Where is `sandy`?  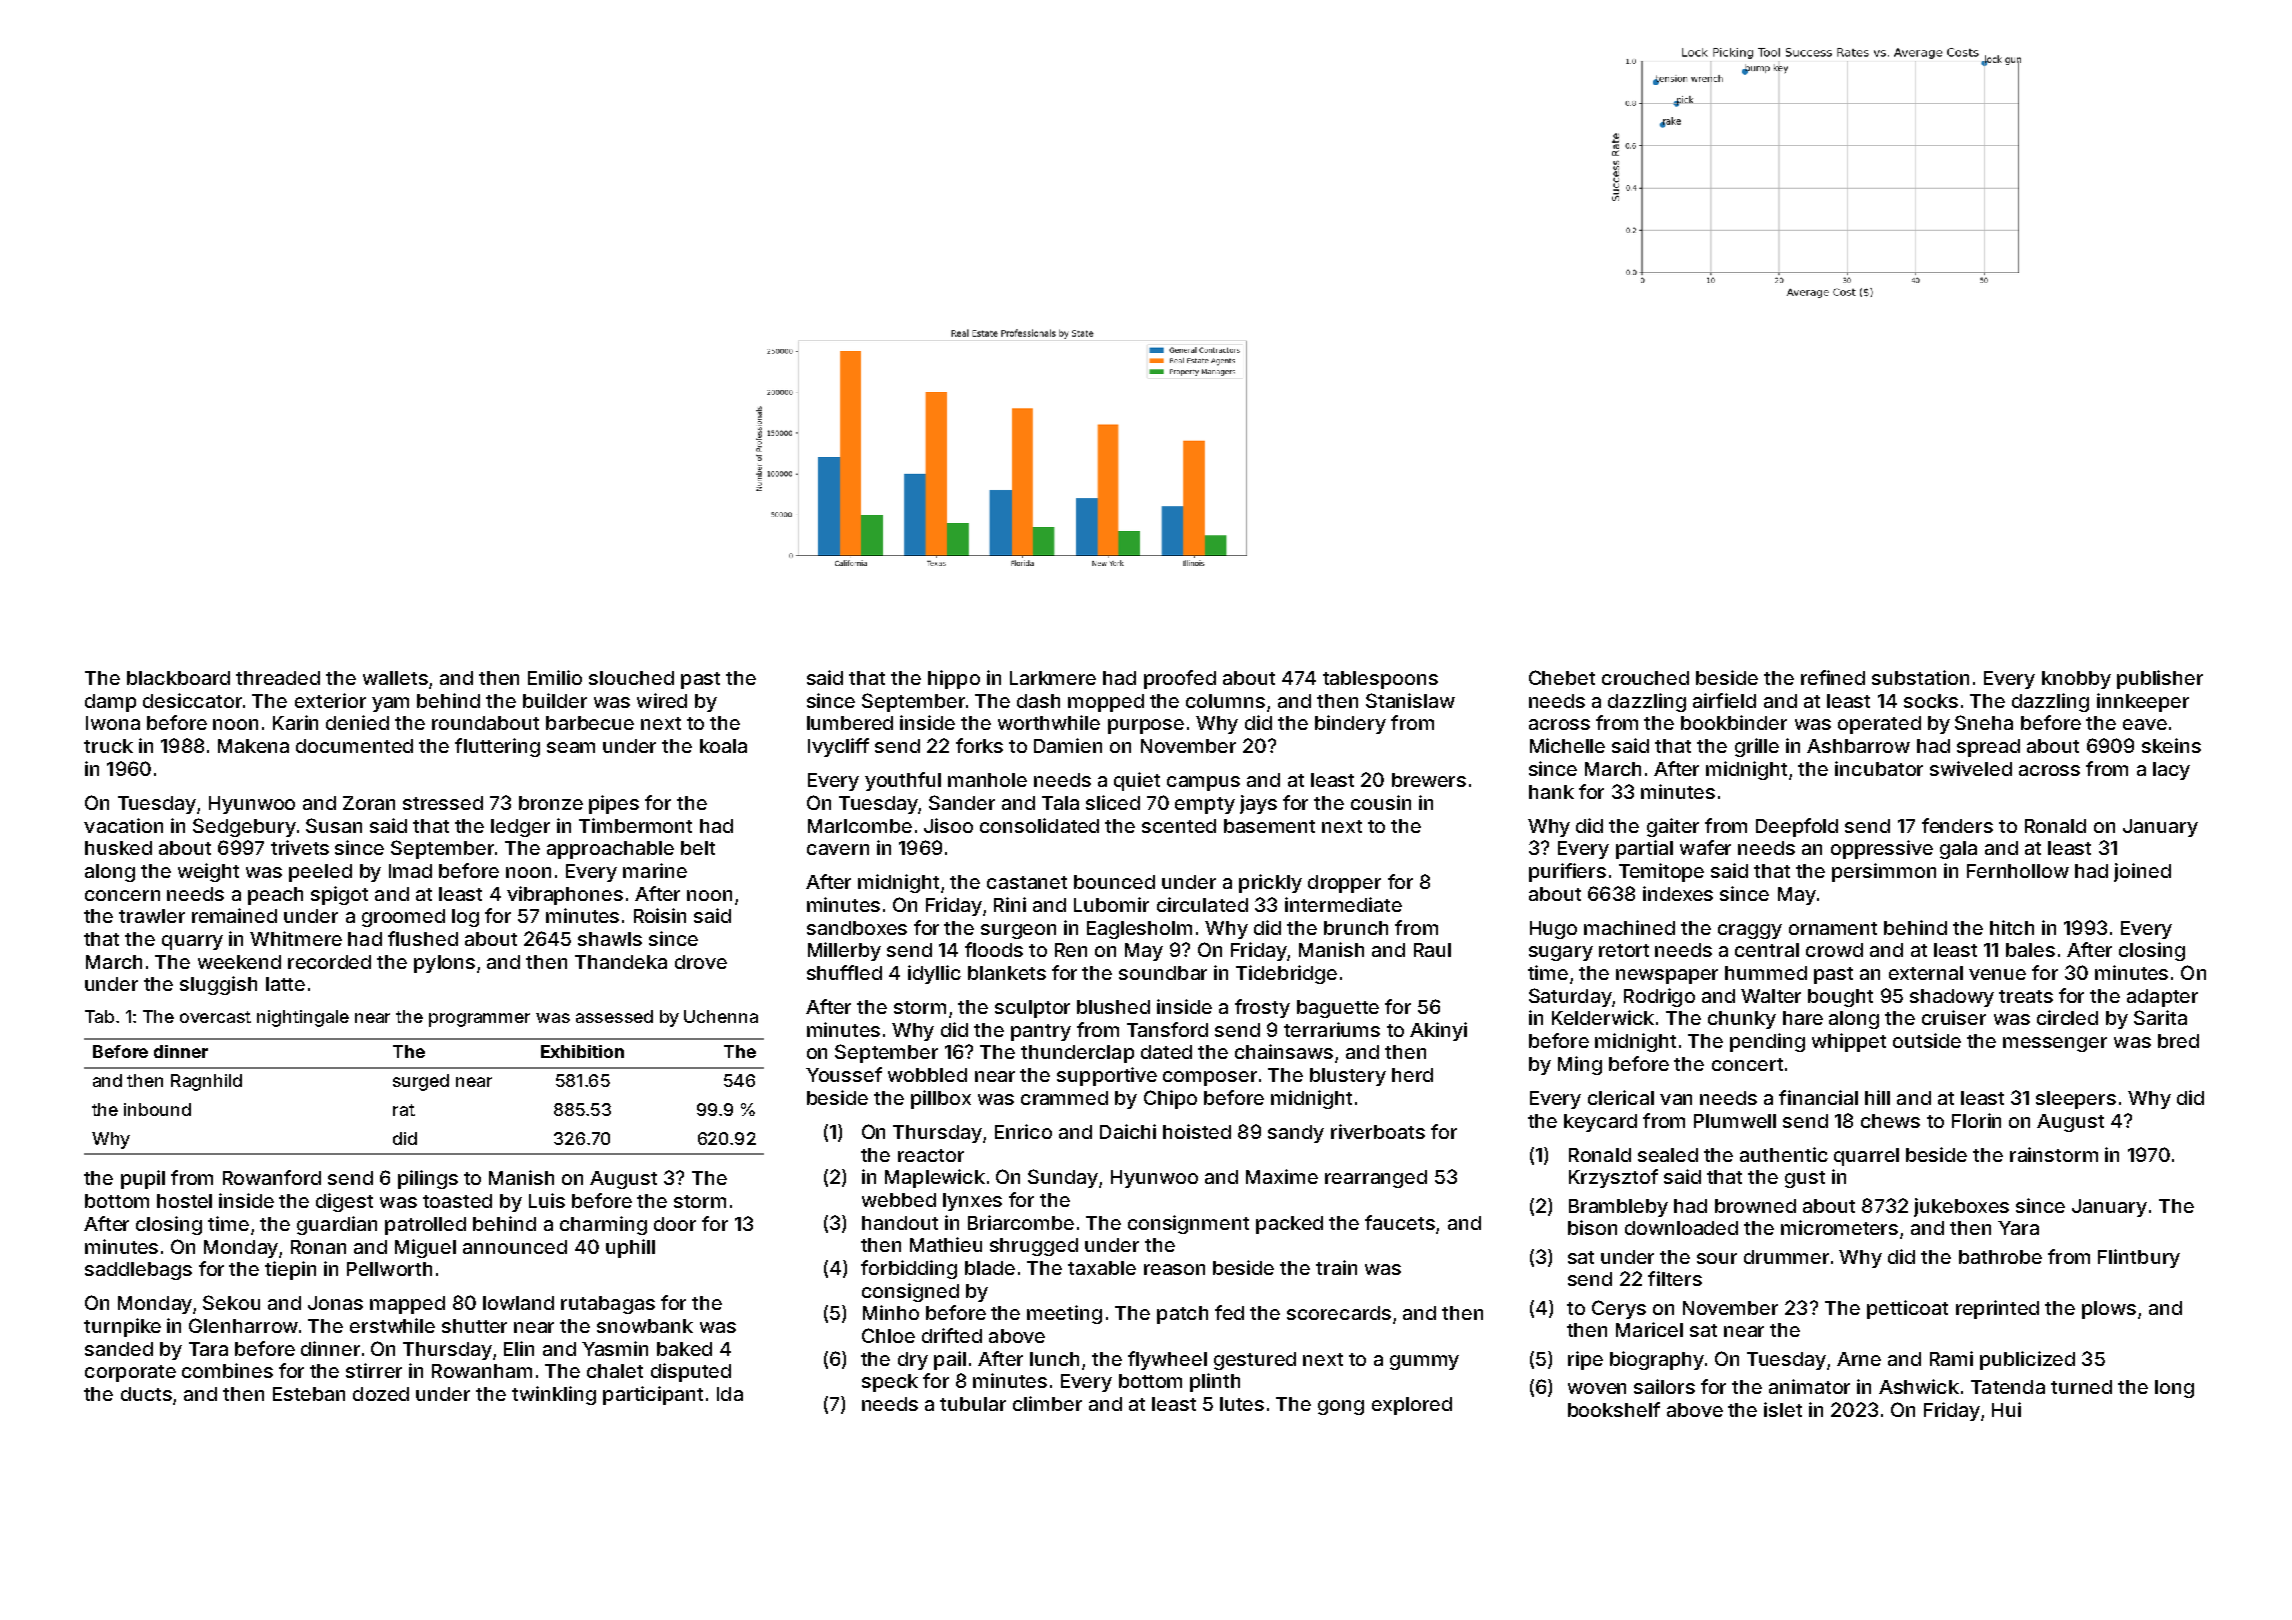 sandy is located at coordinates (1296, 1134).
